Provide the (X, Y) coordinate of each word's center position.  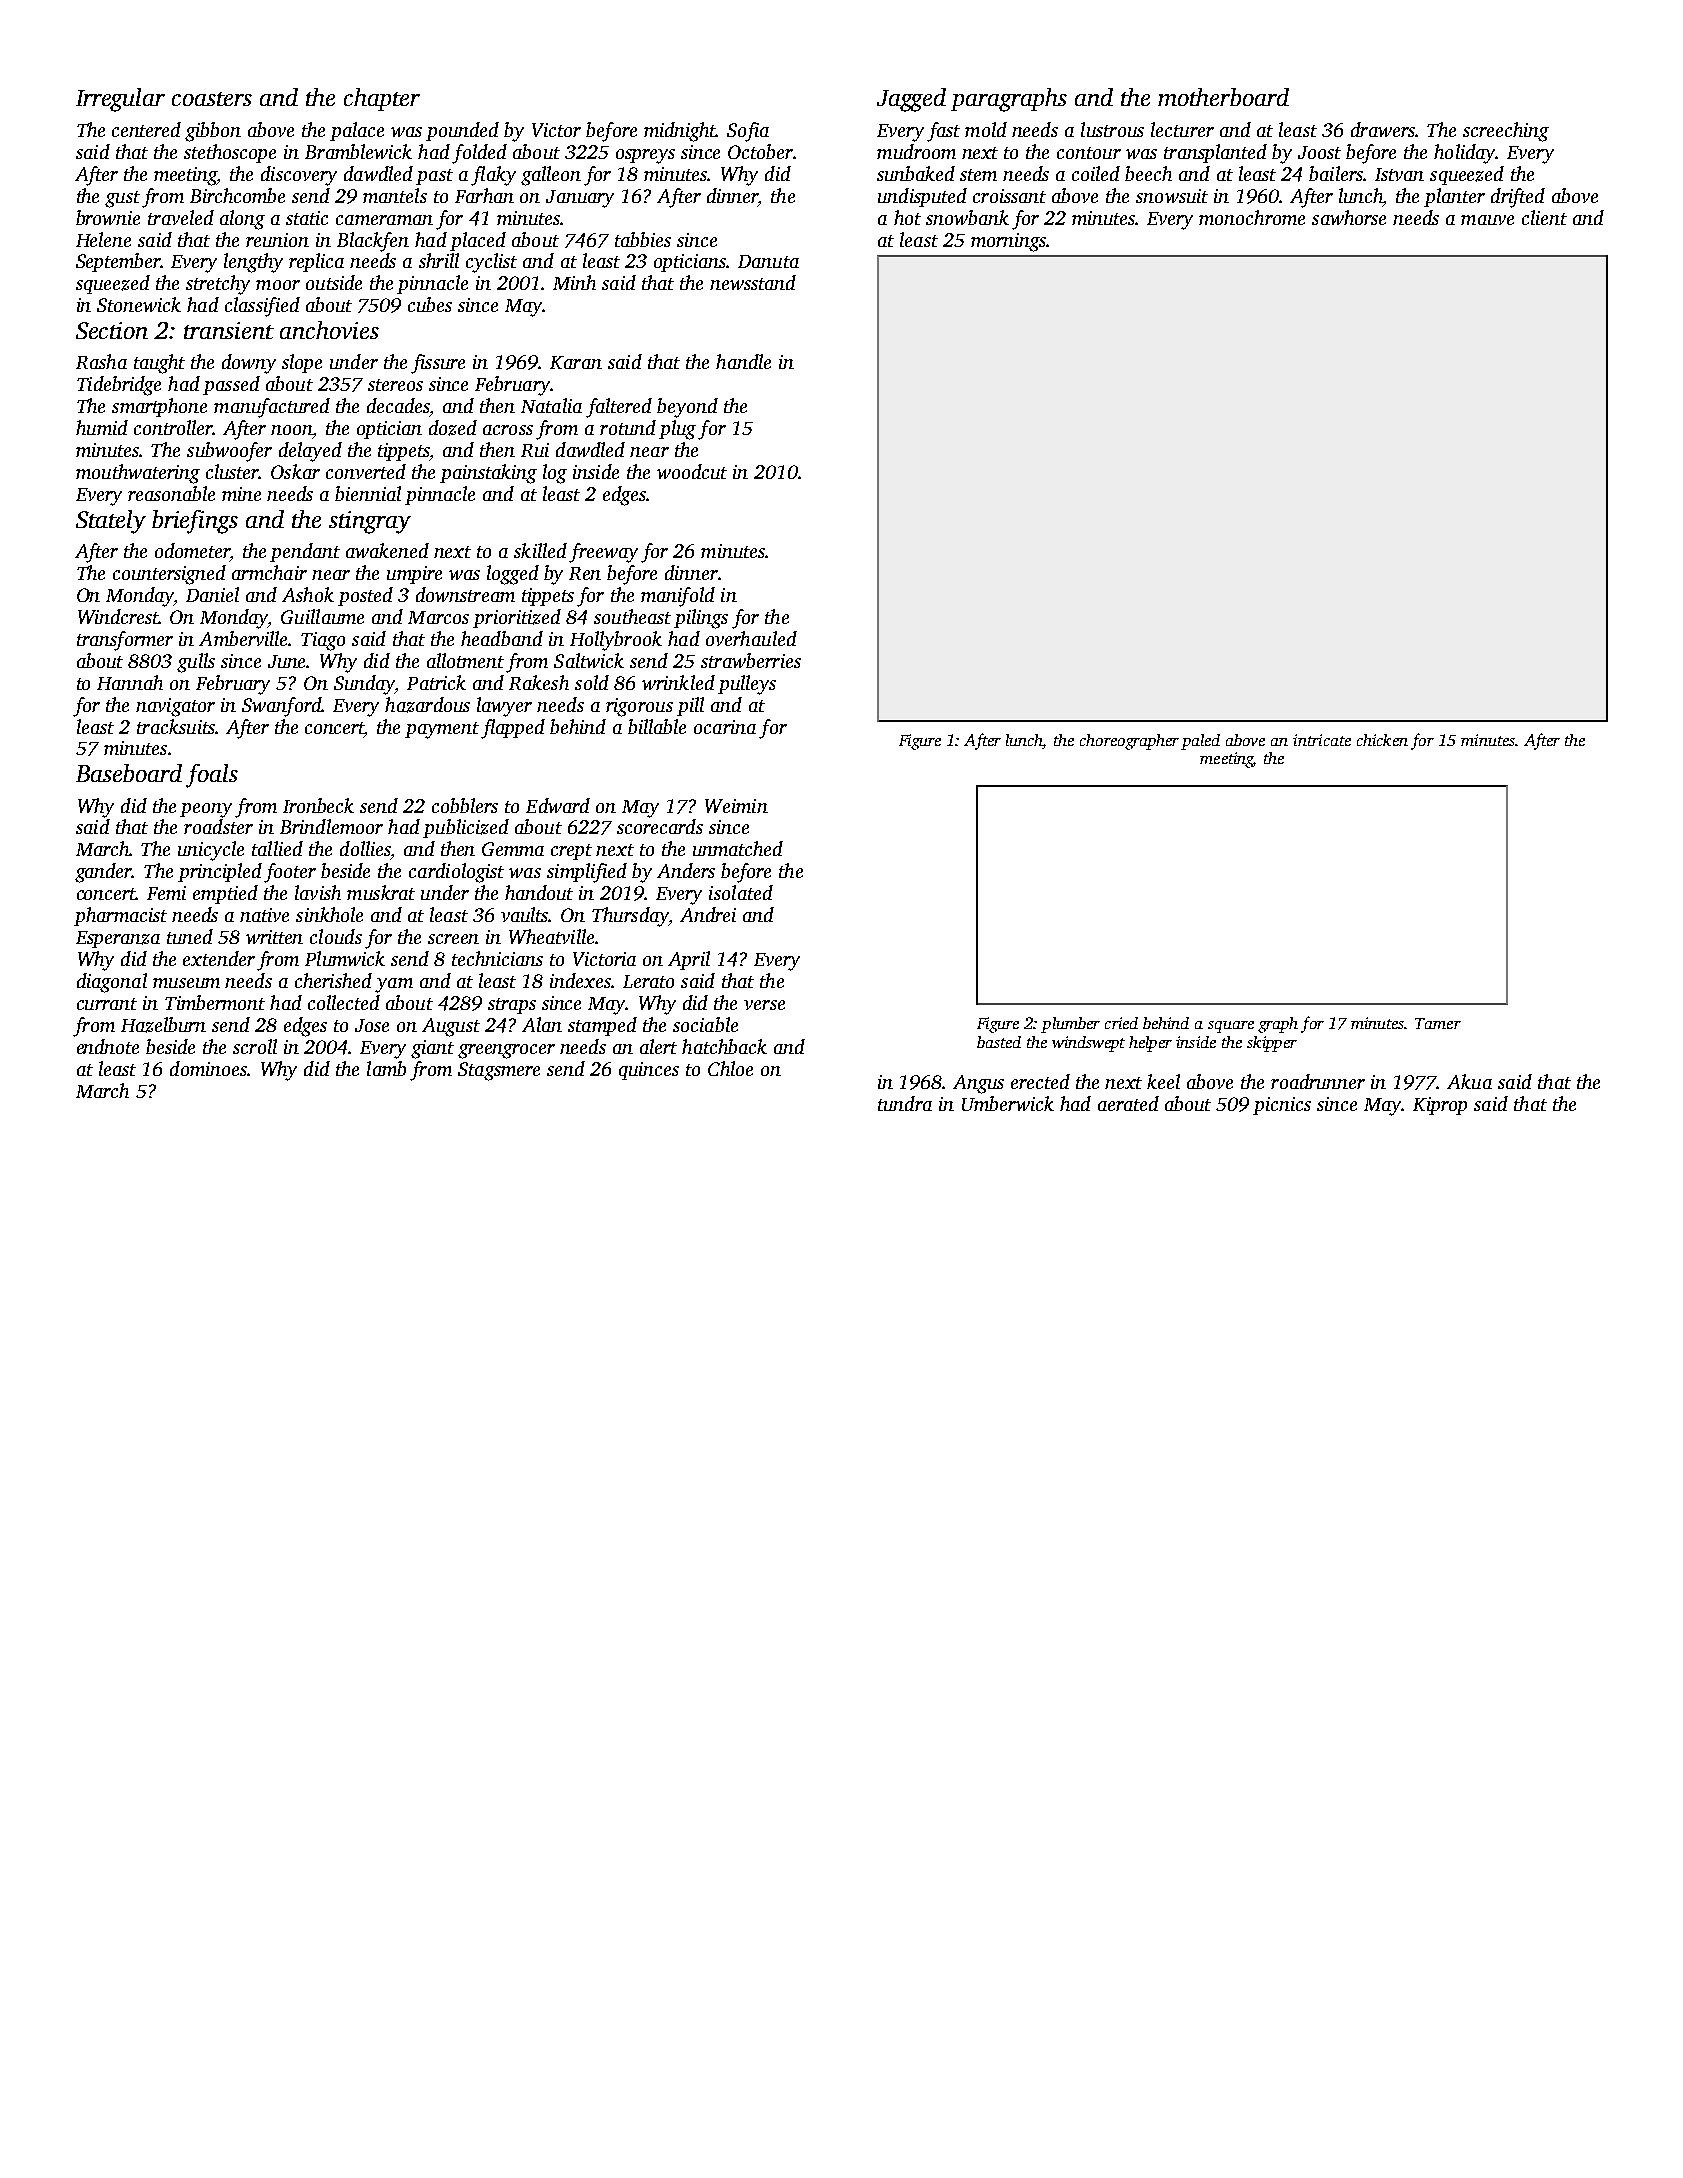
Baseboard (129, 773)
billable (657, 726)
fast (943, 132)
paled (1200, 742)
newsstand (753, 282)
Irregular (120, 100)
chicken (1382, 740)
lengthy (253, 263)
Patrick (436, 682)
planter (1454, 197)
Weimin (736, 806)
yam (394, 985)
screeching (1506, 132)
